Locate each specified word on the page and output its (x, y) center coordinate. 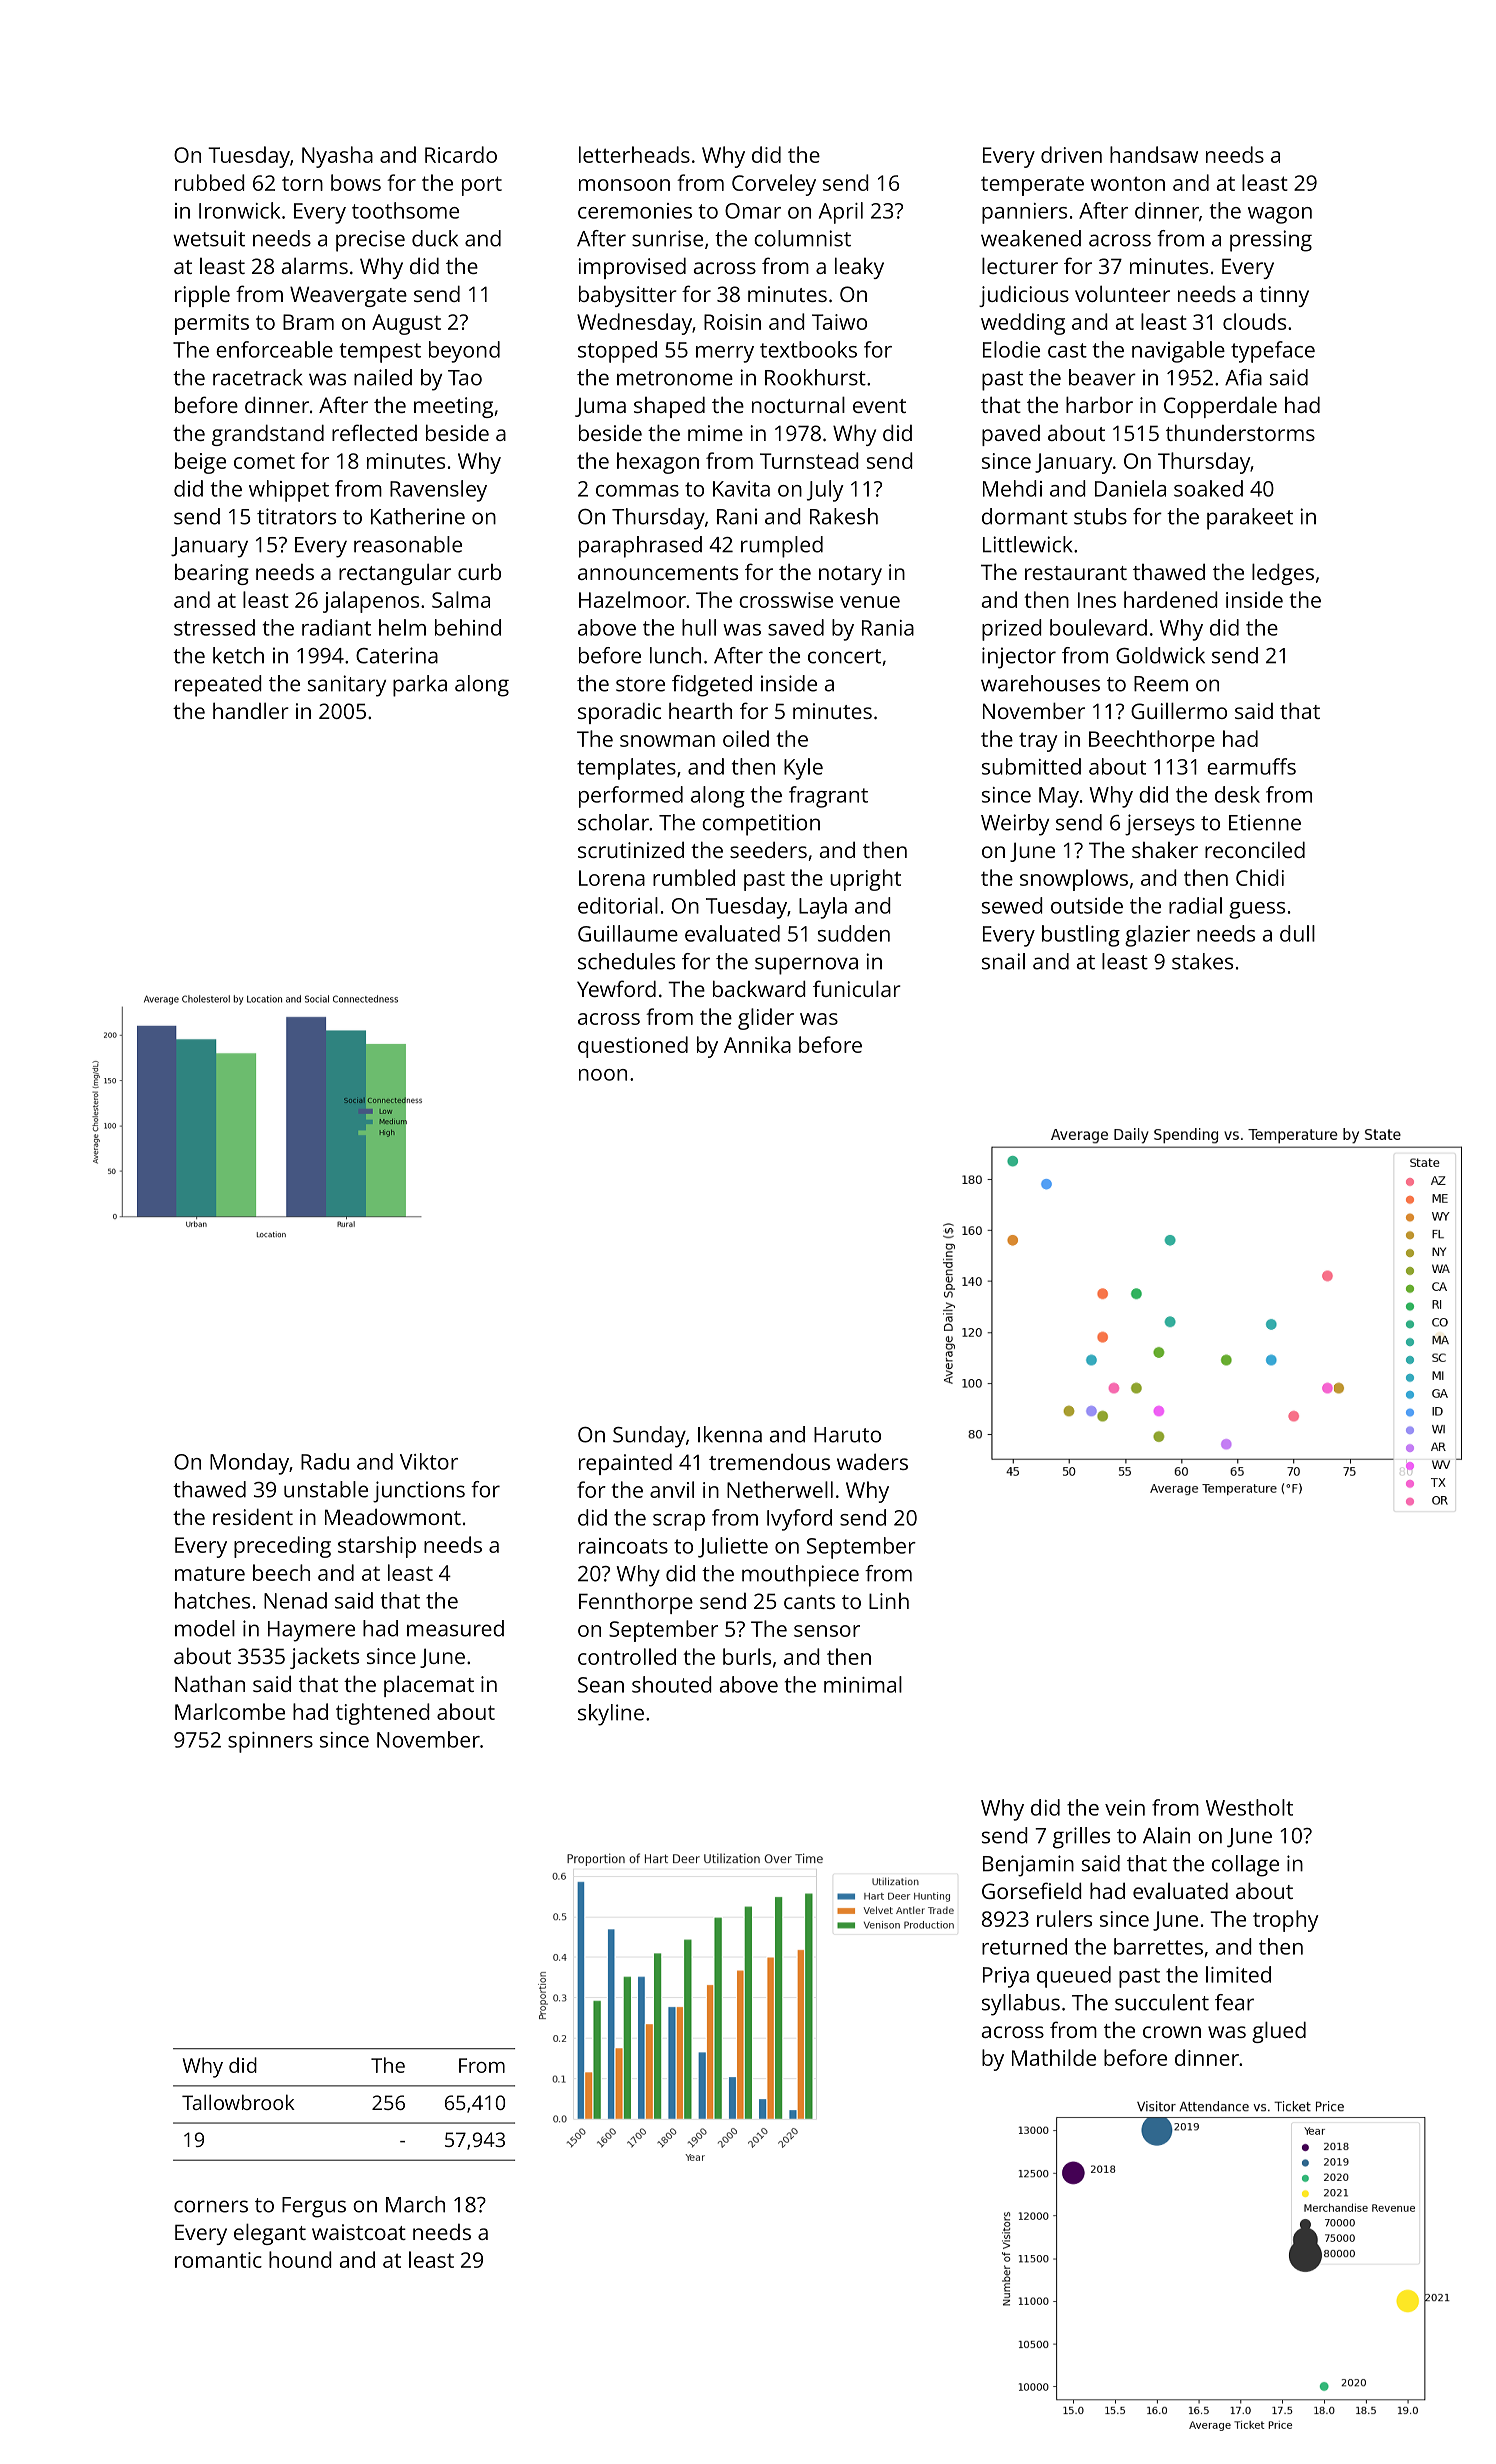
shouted (672, 1684)
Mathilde (1054, 2057)
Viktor (429, 1461)
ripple (202, 296)
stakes (1202, 961)
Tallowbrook (238, 2102)
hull (699, 627)
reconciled (1255, 849)
